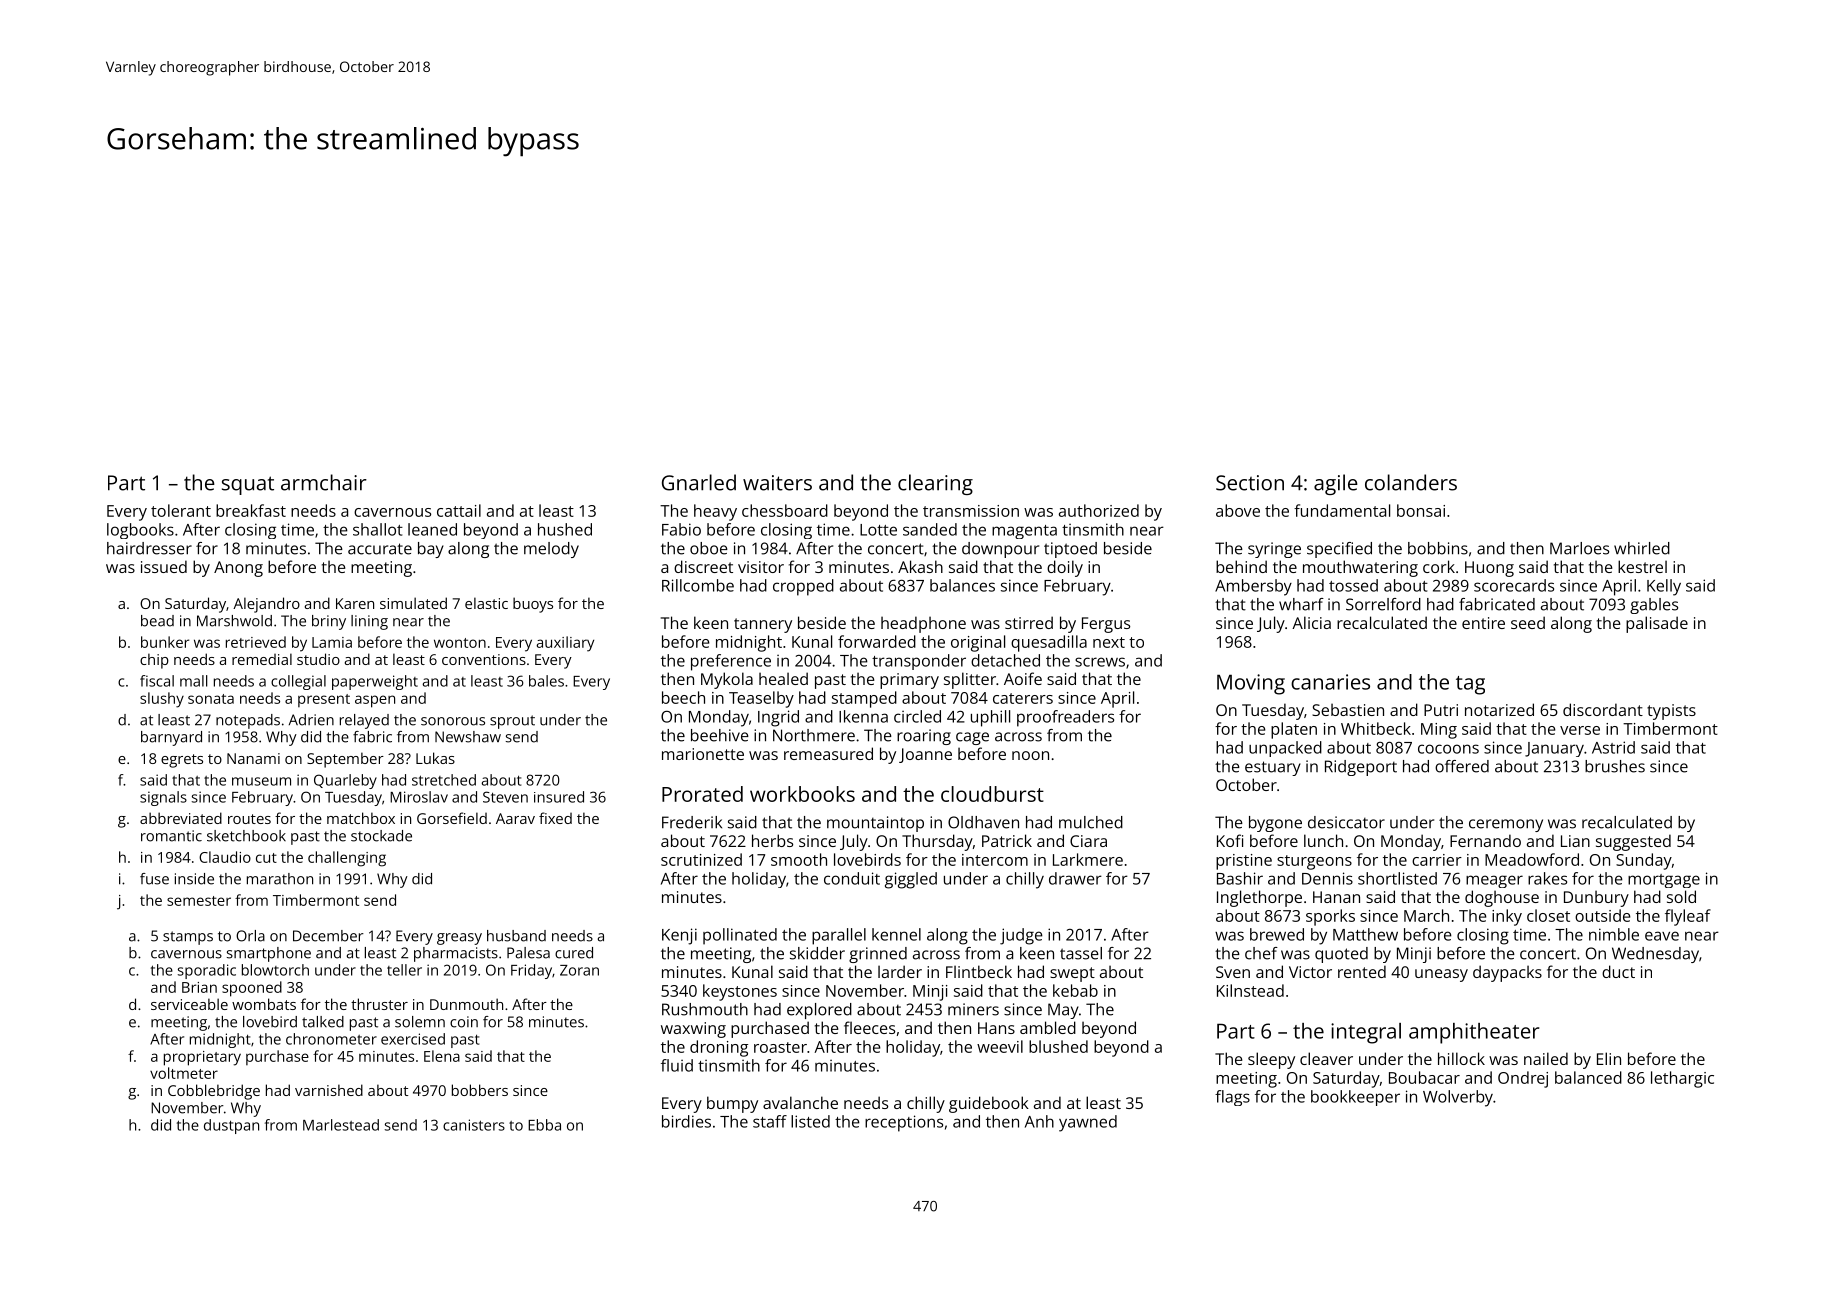 The width and height of the screenshot is (1826, 1291). What do you see at coordinates (935, 484) in the screenshot?
I see `clearing` at bounding box center [935, 484].
